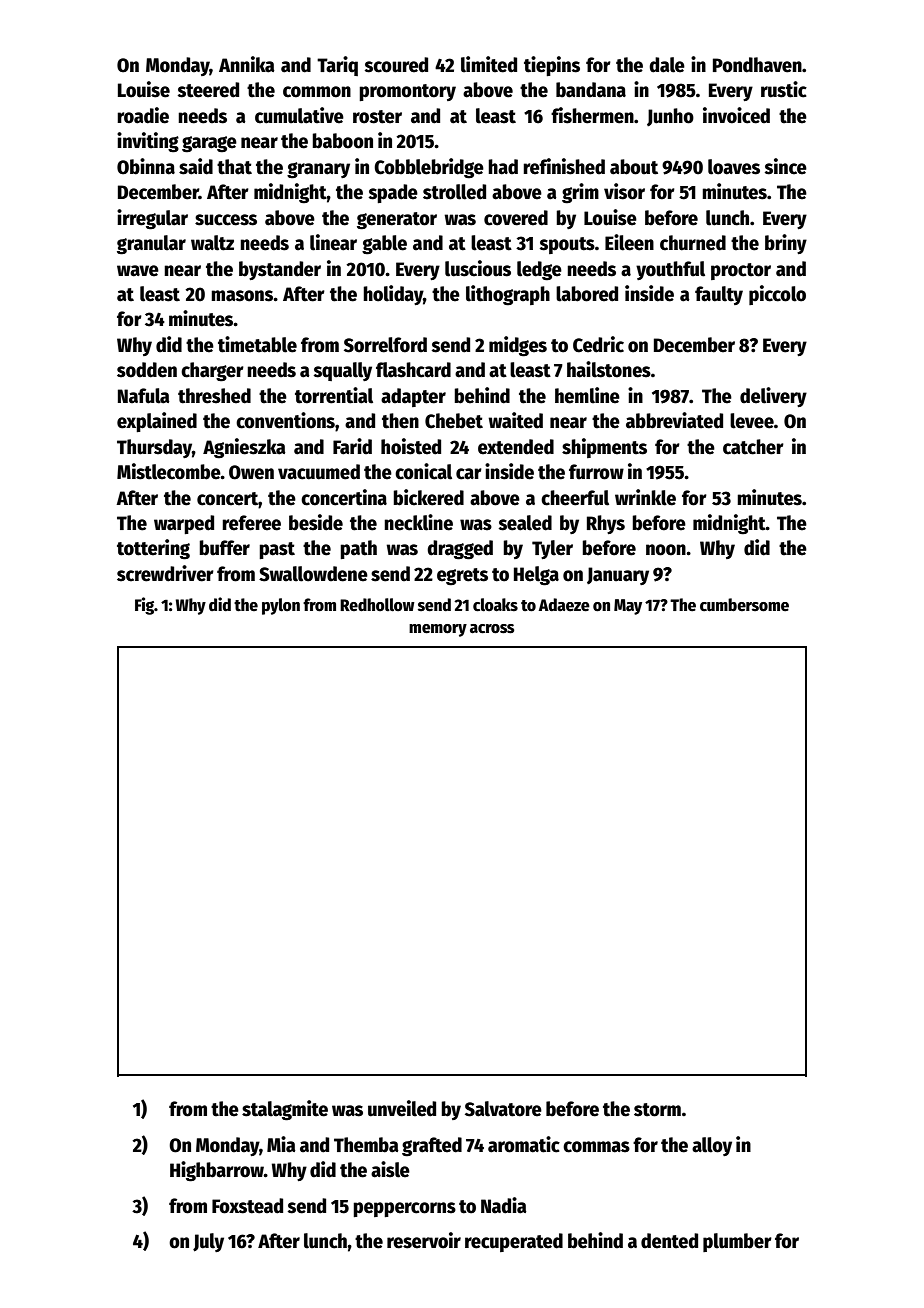  Describe the element at coordinates (645, 497) in the screenshot. I see `wrinkle` at that location.
